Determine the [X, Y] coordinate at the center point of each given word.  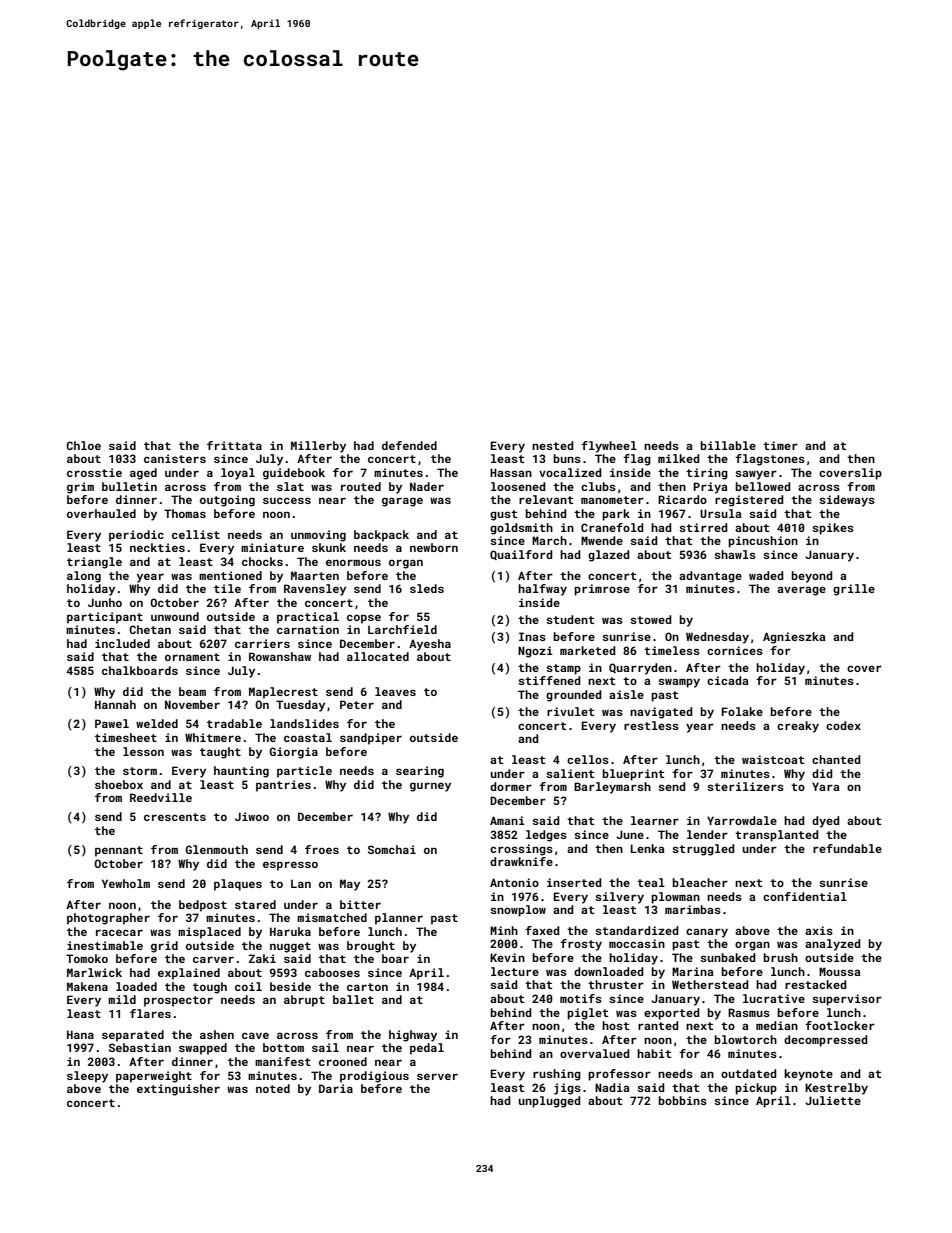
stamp [563, 669]
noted [273, 1088]
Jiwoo [252, 816]
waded [766, 575]
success [287, 500]
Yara [825, 786]
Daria [336, 1088]
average [801, 591]
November [192, 704]
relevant [546, 499]
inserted [574, 882]
